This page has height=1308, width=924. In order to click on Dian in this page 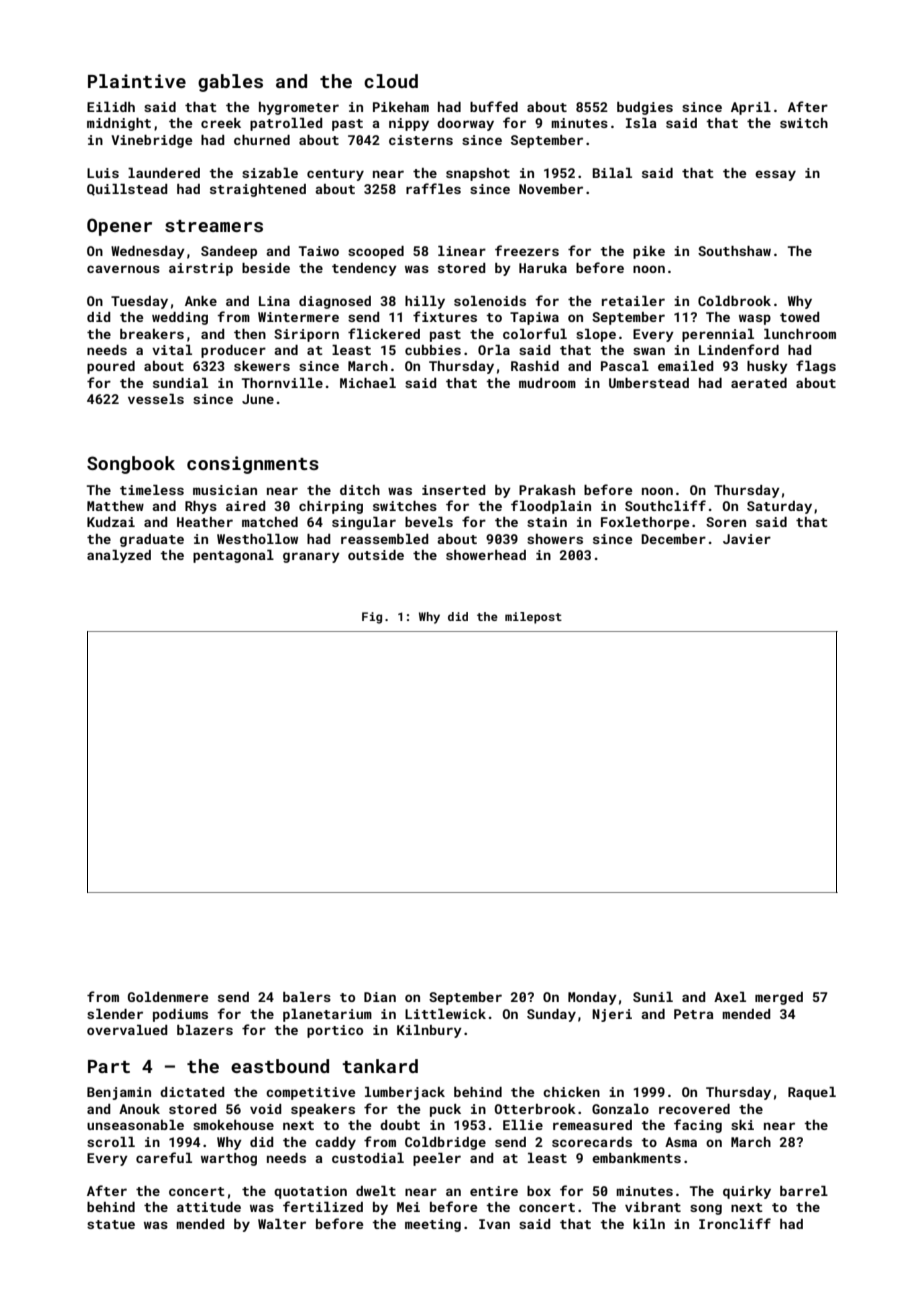, I will do `click(380, 997)`.
